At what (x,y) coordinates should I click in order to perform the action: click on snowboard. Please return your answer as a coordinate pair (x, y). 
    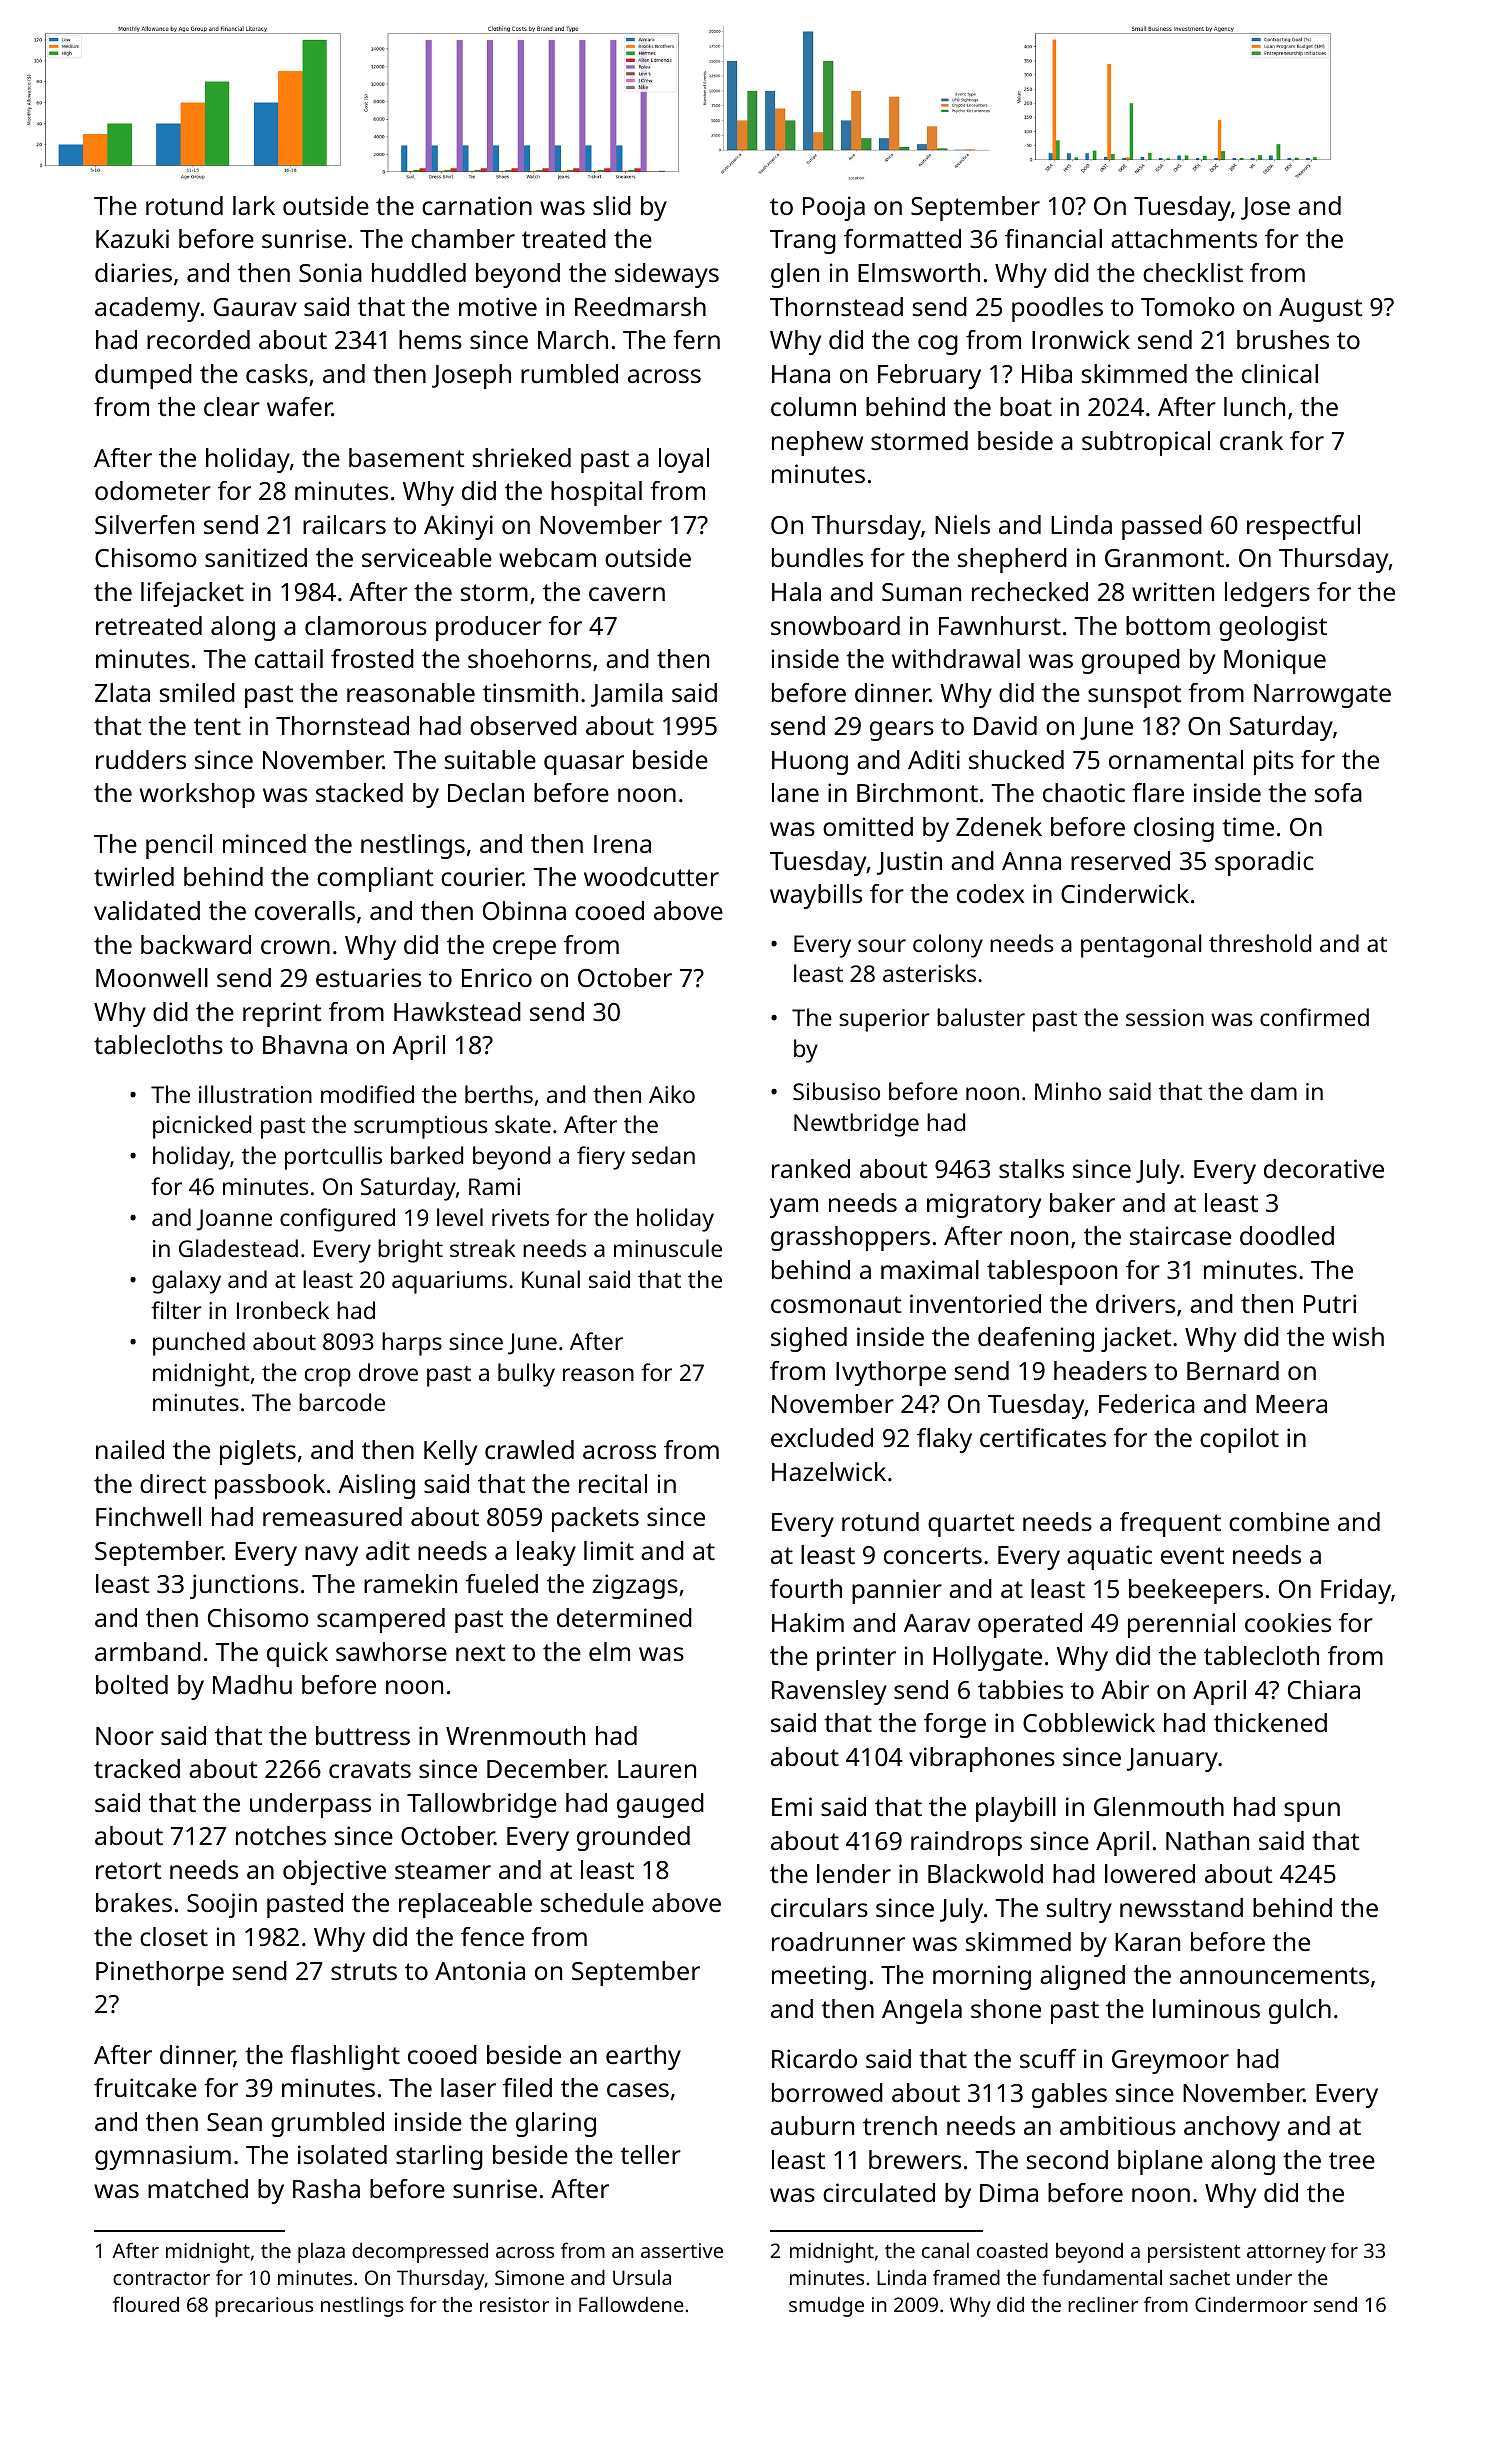
    Looking at the image, I should click on (835, 625).
